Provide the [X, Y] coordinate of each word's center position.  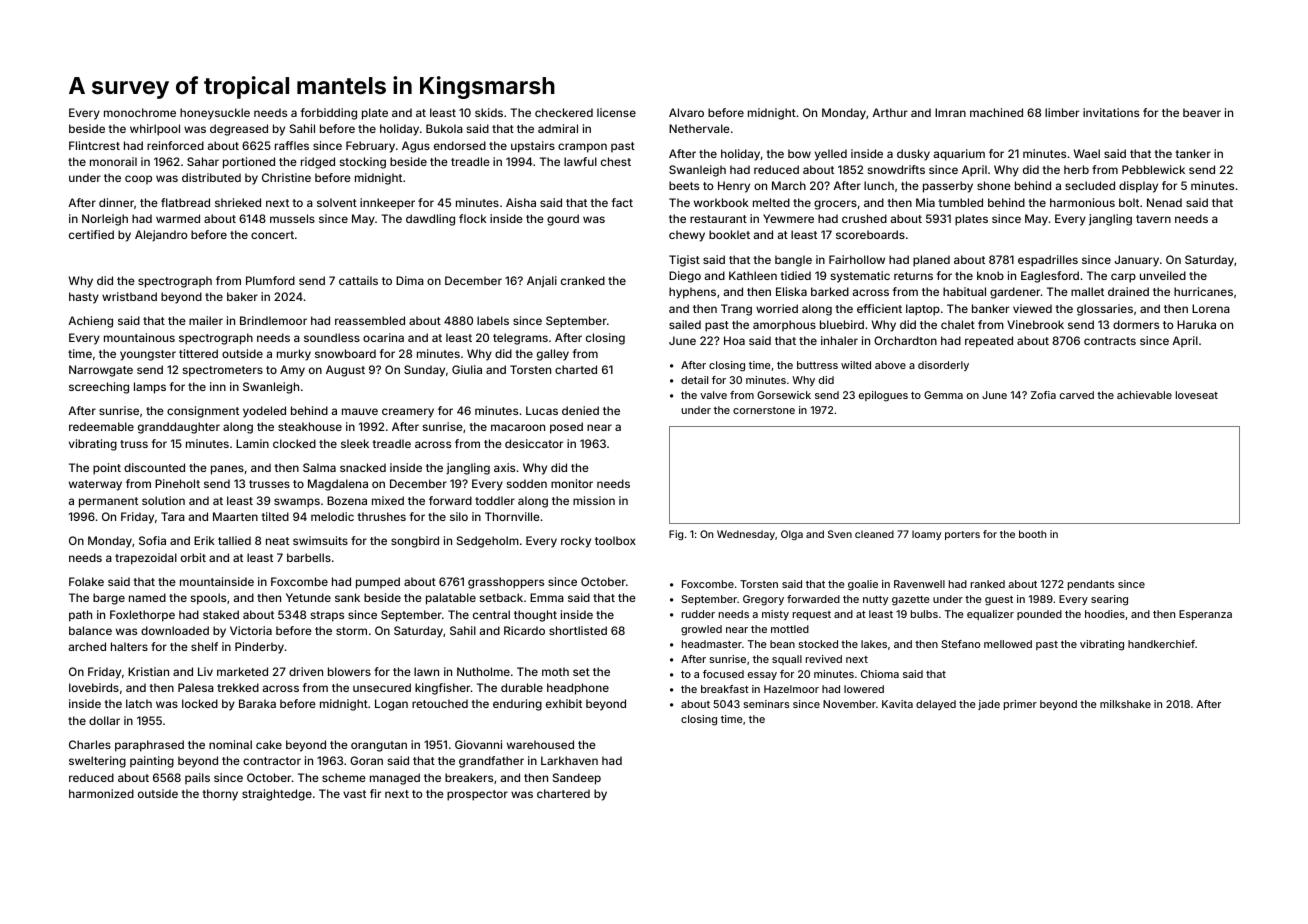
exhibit [564, 703]
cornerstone [764, 410]
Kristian [148, 671]
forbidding [328, 114]
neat [277, 541]
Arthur [890, 112]
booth [1032, 534]
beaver [1202, 112]
